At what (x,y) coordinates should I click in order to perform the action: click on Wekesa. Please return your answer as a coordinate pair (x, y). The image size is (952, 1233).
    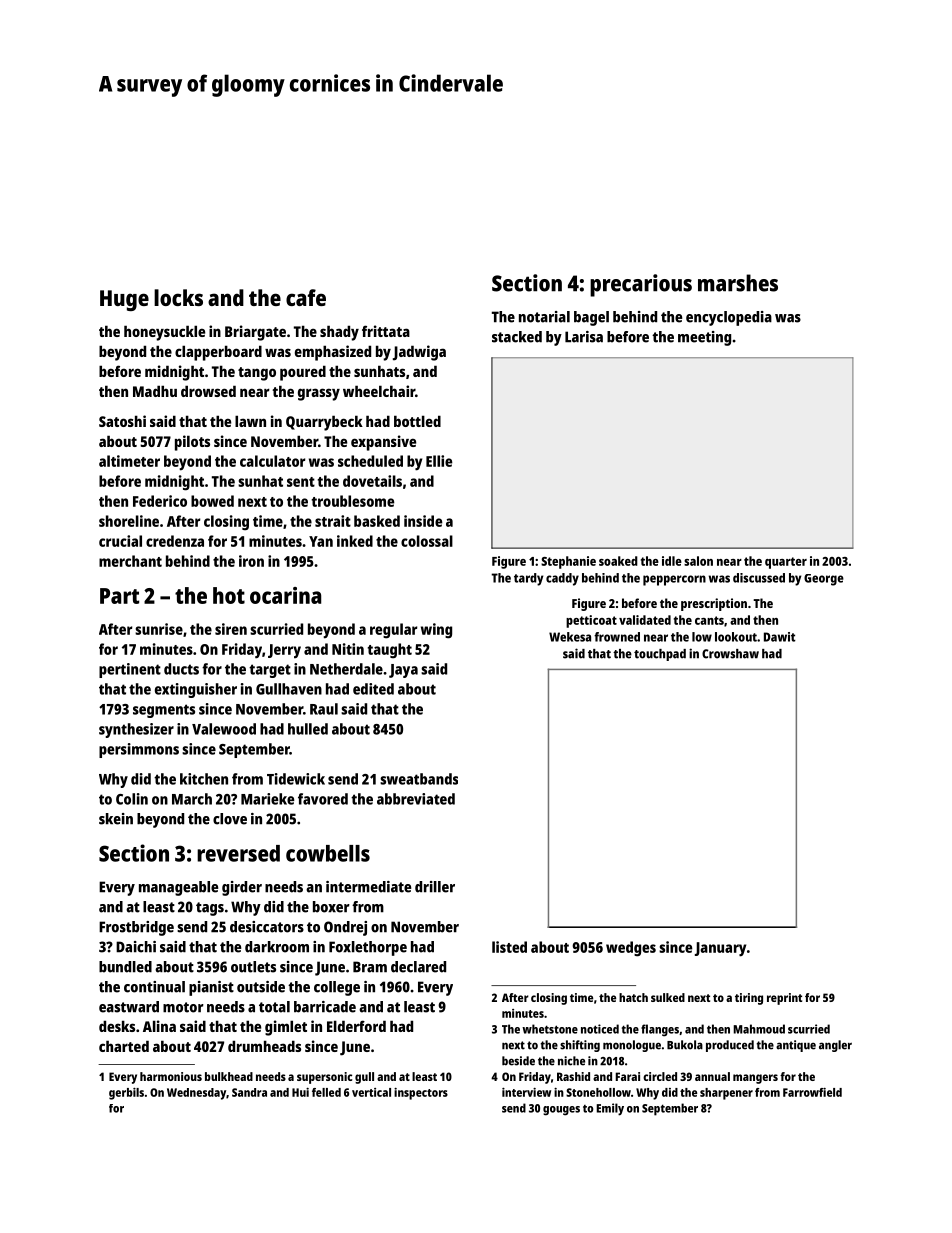
    Looking at the image, I should click on (570, 637).
